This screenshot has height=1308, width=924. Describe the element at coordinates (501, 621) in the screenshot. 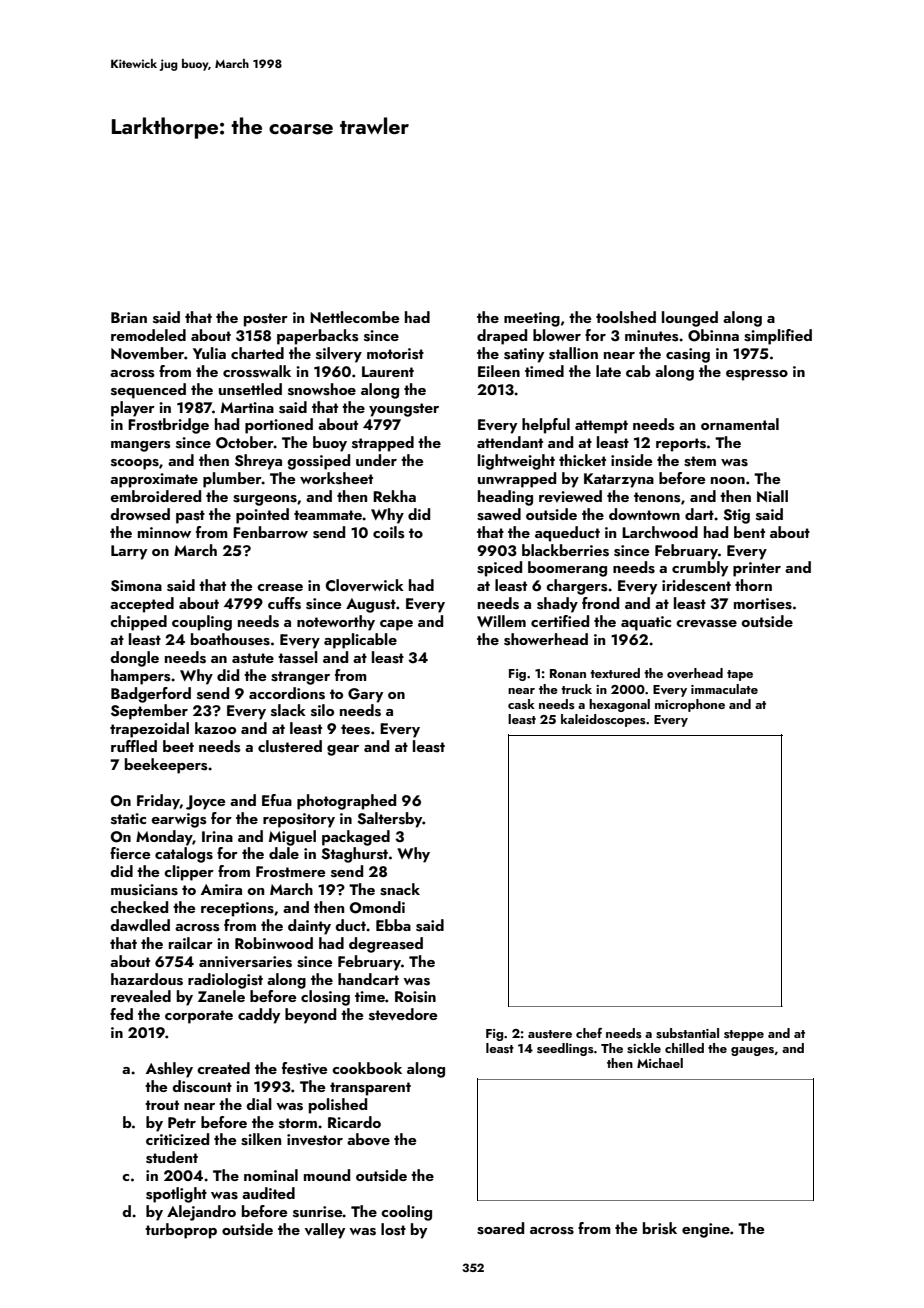

I see `Willem` at that location.
